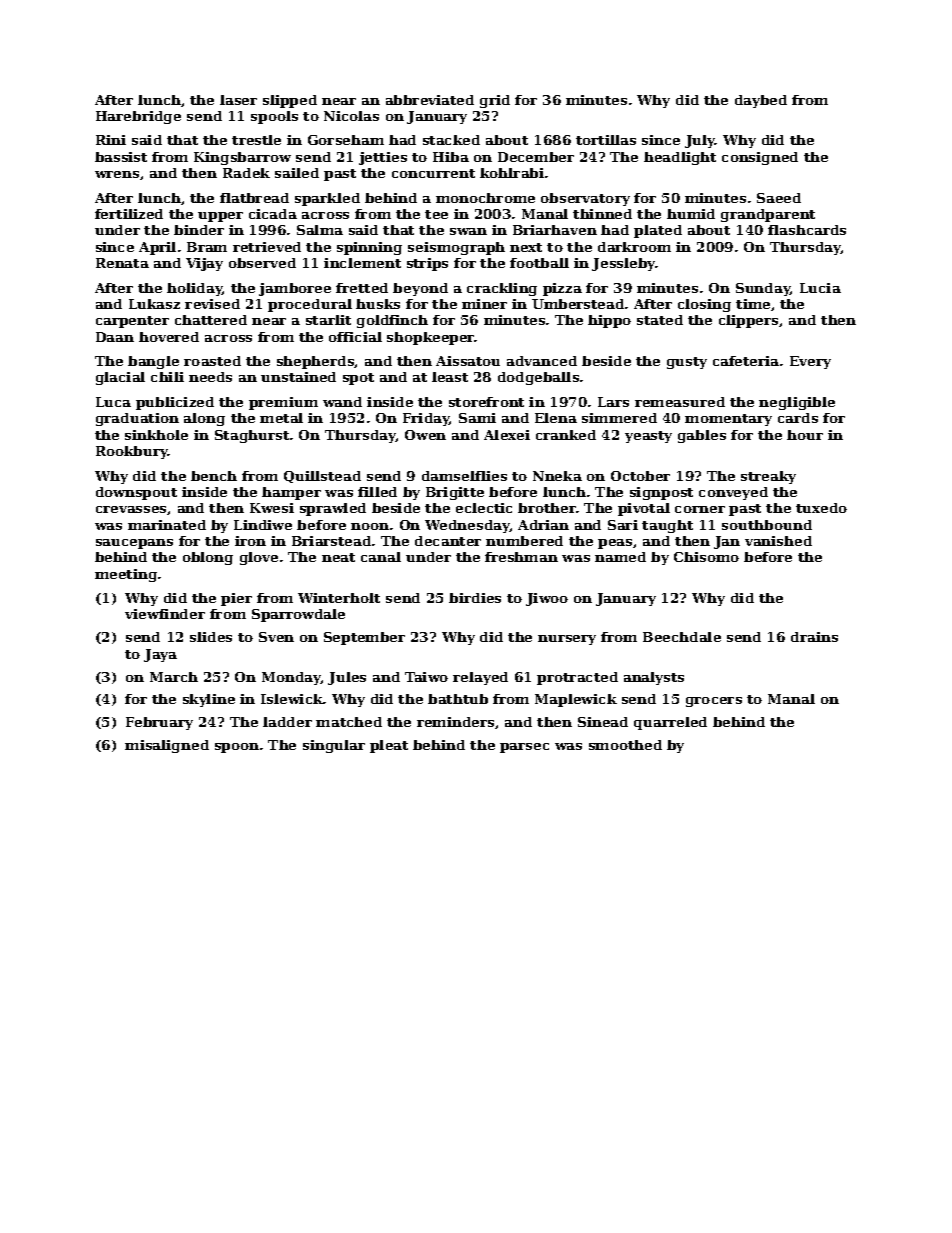 The image size is (952, 1233). I want to click on streaky, so click(768, 477).
